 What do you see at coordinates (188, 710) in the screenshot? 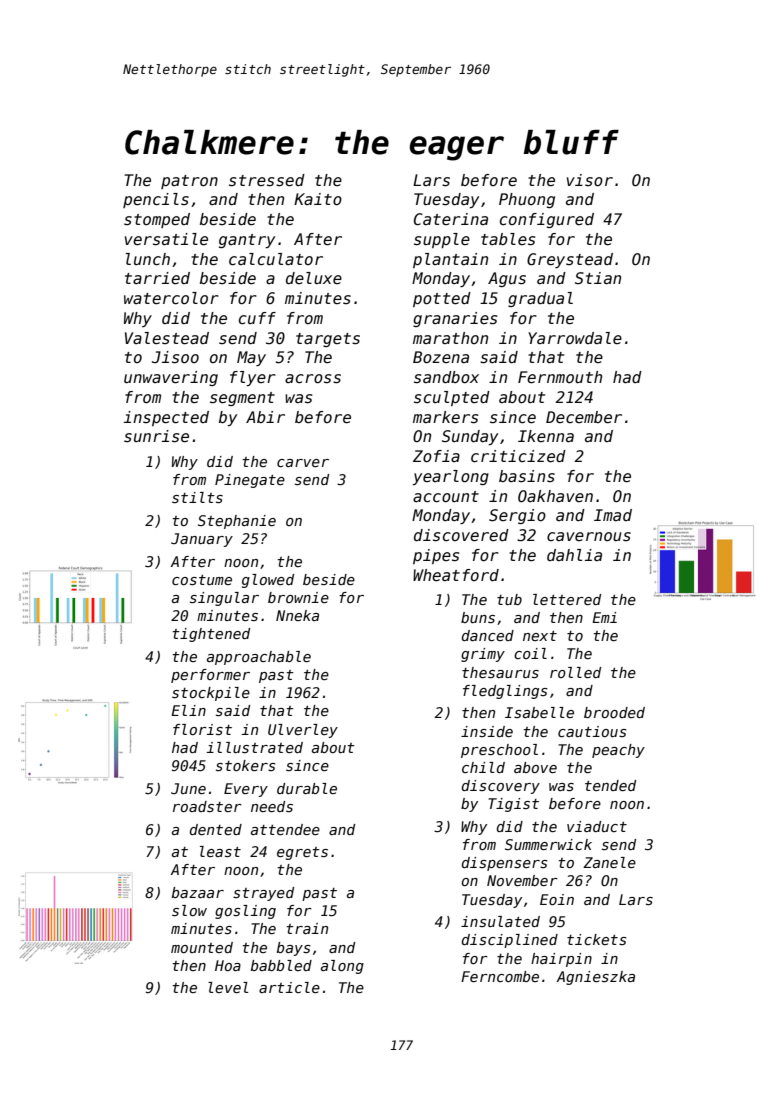
I see `Elin` at bounding box center [188, 710].
